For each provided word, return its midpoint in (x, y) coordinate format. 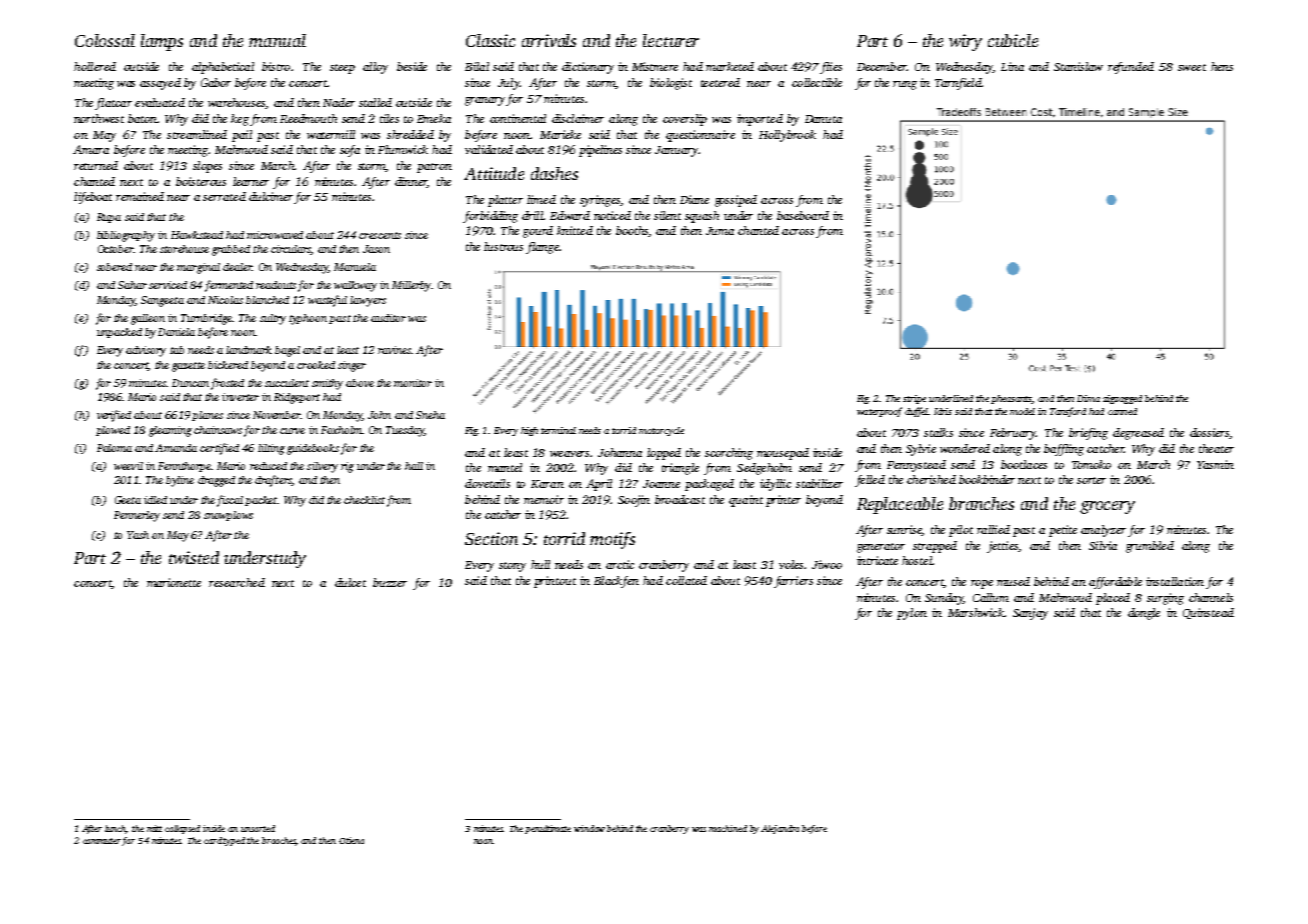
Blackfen (616, 582)
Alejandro (780, 829)
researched (237, 582)
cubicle (1013, 40)
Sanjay (1030, 614)
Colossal (105, 40)
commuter (103, 842)
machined (728, 828)
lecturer (671, 40)
